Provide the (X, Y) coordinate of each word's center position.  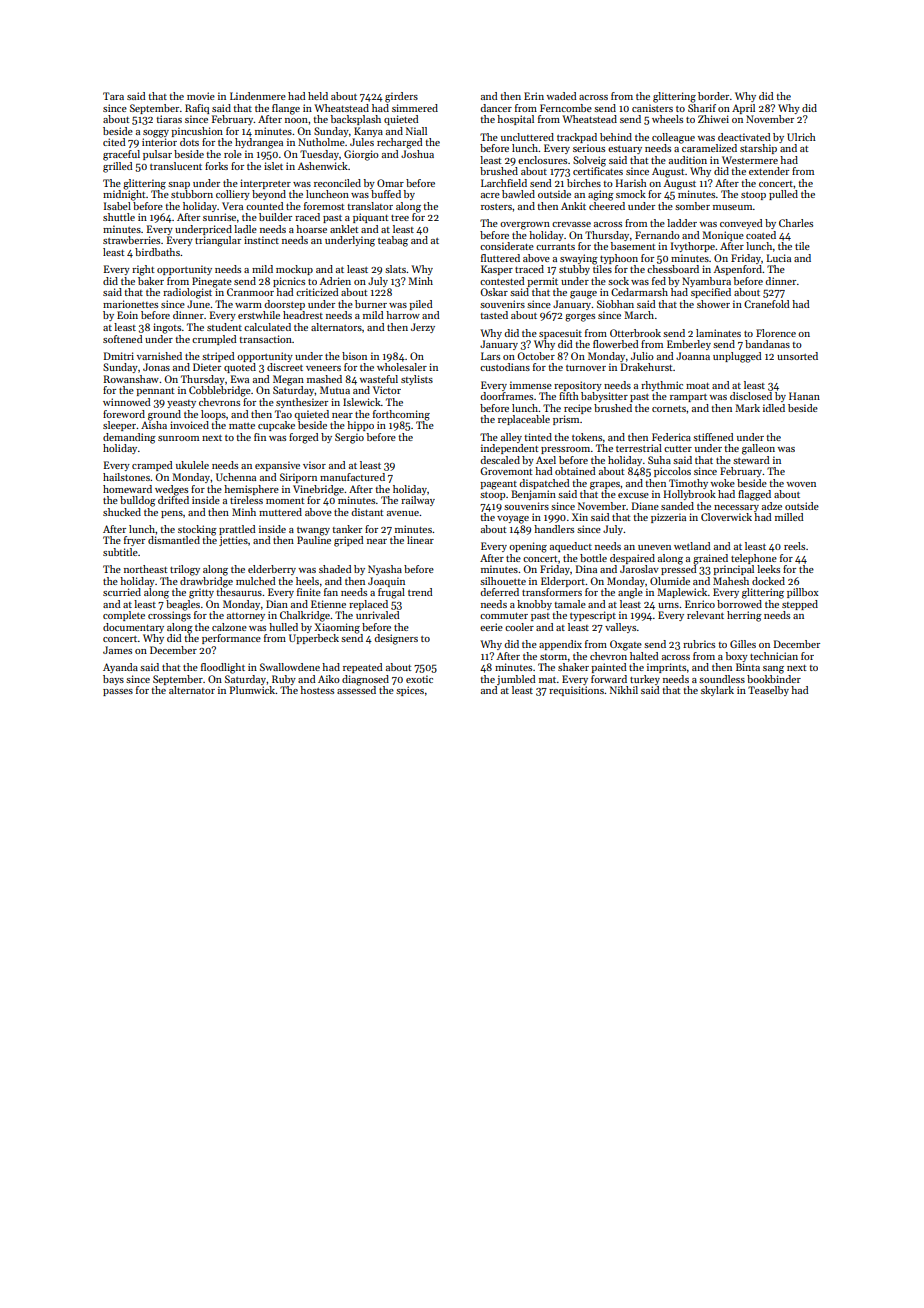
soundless (722, 679)
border (713, 96)
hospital (515, 120)
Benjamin (533, 495)
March (639, 315)
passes (118, 692)
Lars (490, 356)
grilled (118, 167)
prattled (237, 530)
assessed (356, 690)
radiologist (187, 293)
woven (801, 484)
